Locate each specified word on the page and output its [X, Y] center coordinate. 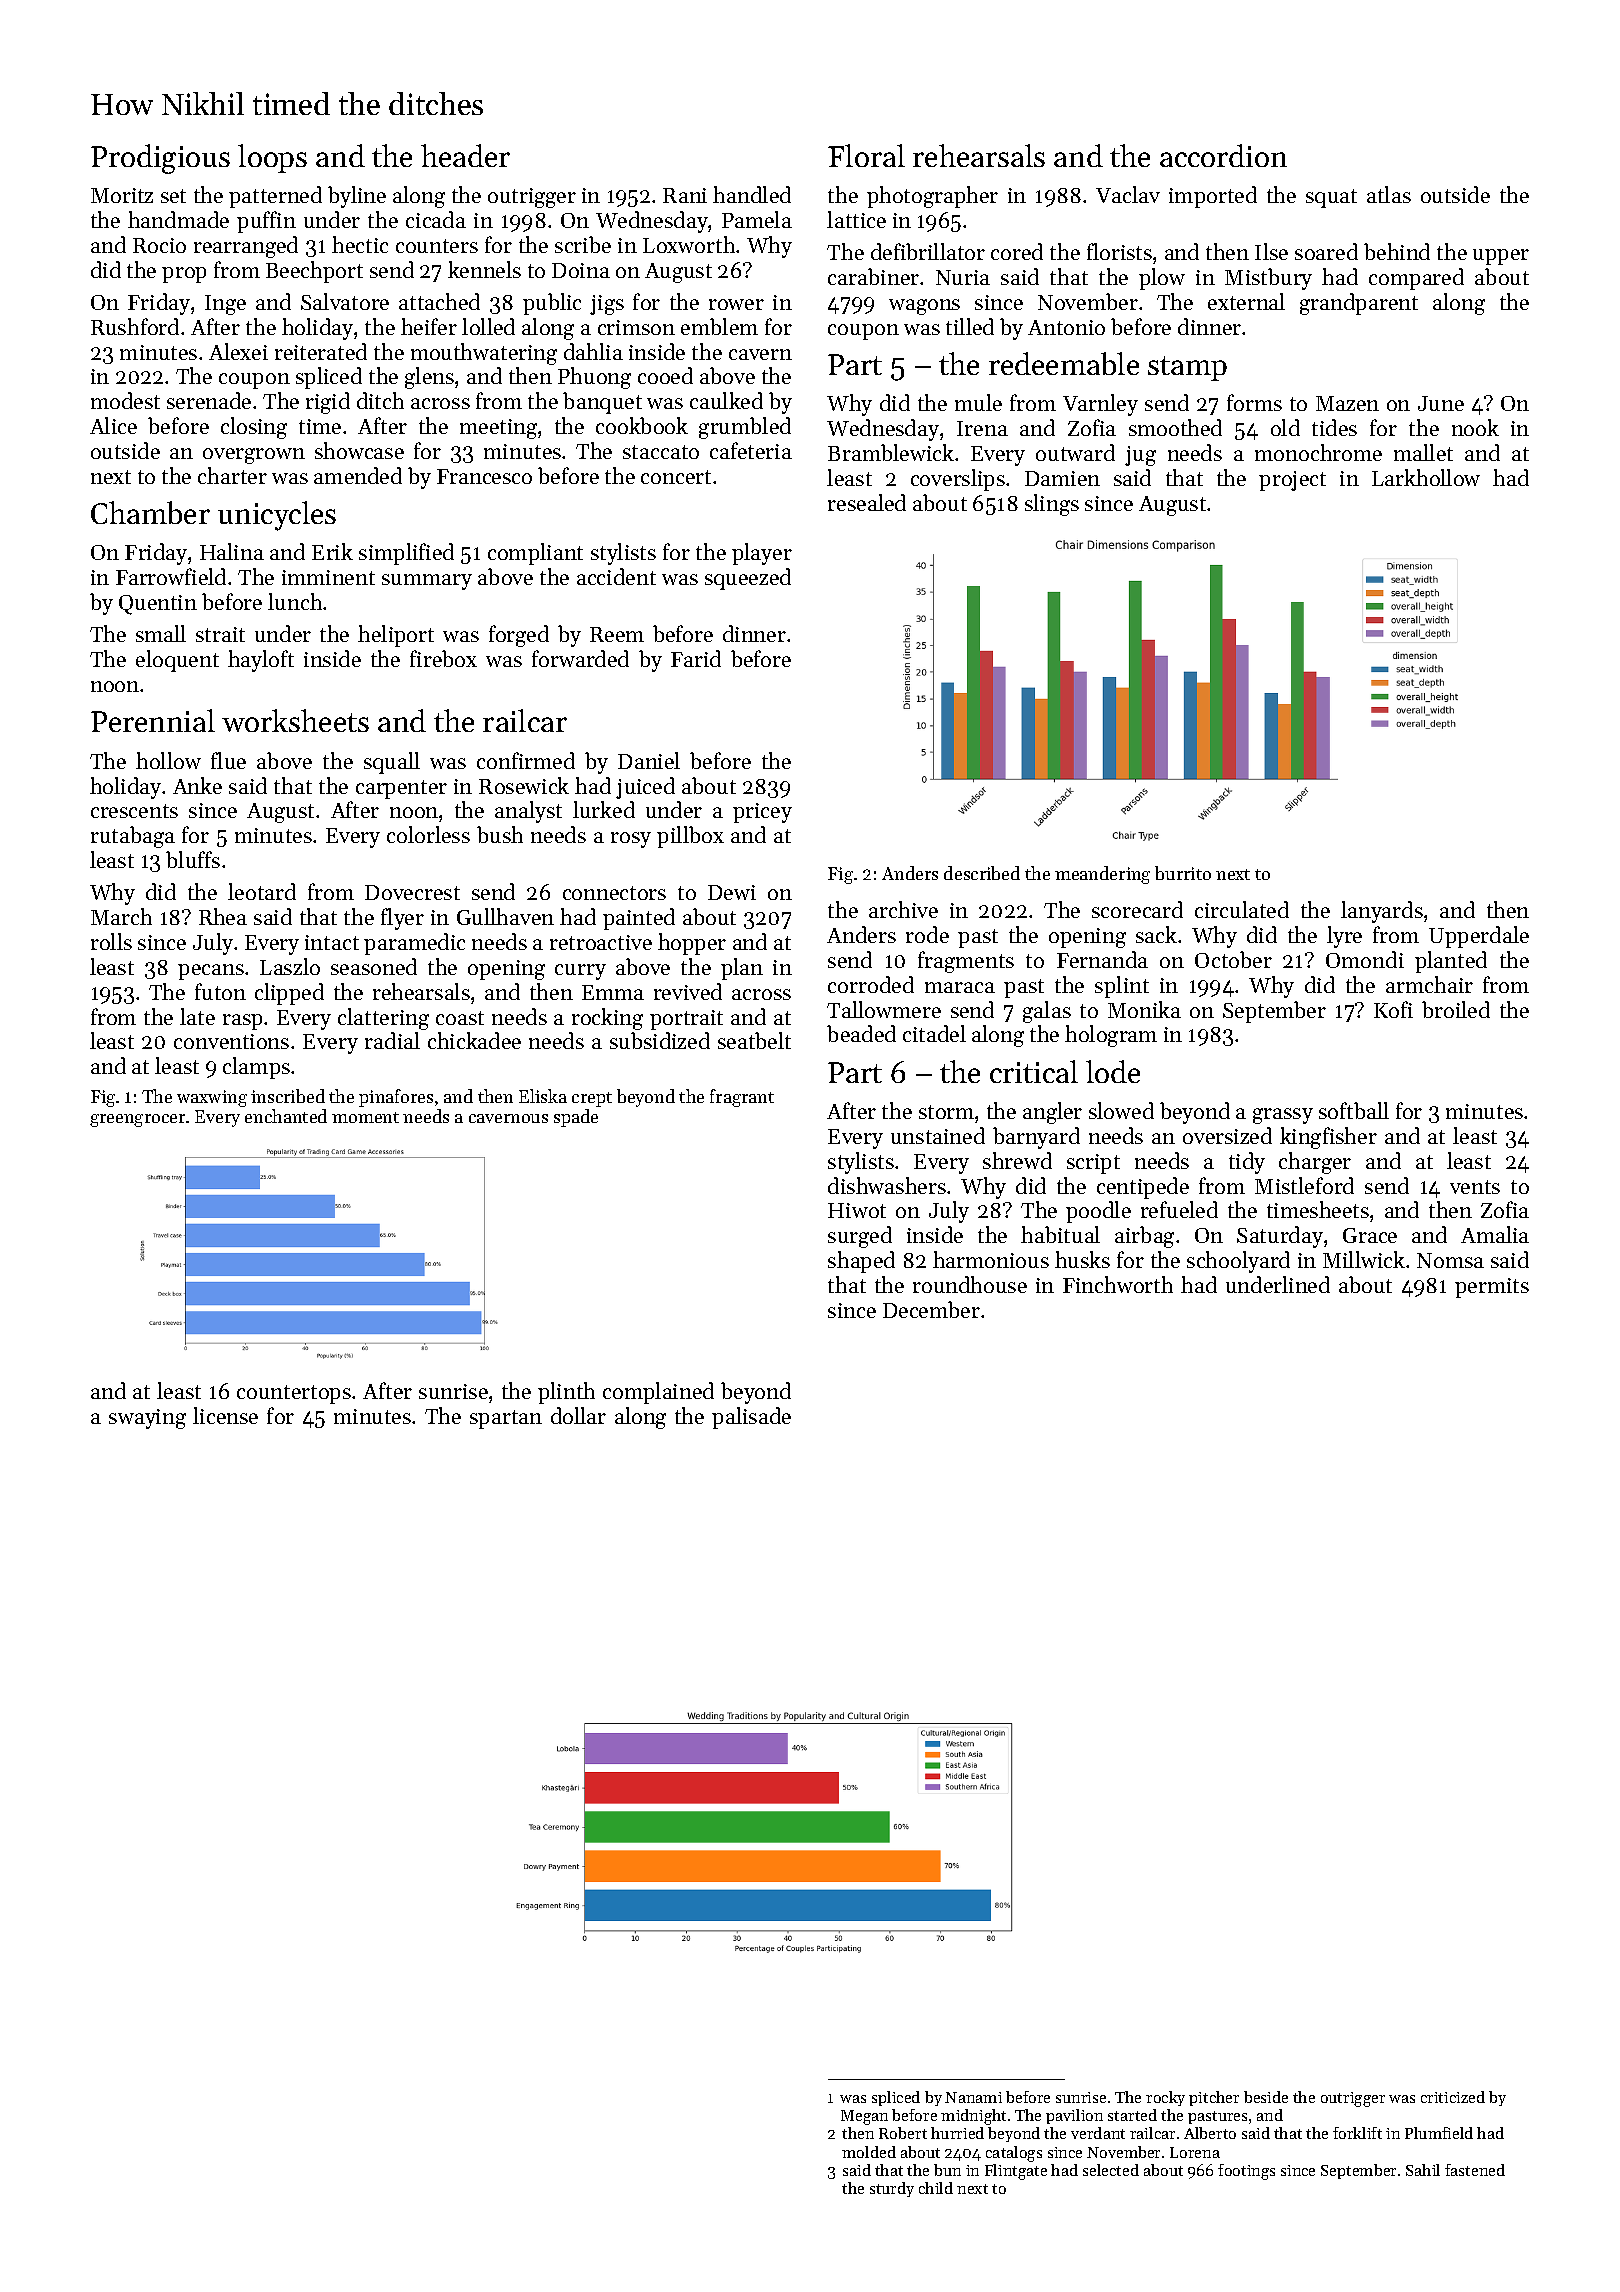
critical [1034, 1071]
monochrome [1318, 452]
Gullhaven [505, 916]
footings [1246, 2172]
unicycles [277, 516]
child [936, 2188]
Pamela [757, 219]
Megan [864, 2117]
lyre [1344, 937]
